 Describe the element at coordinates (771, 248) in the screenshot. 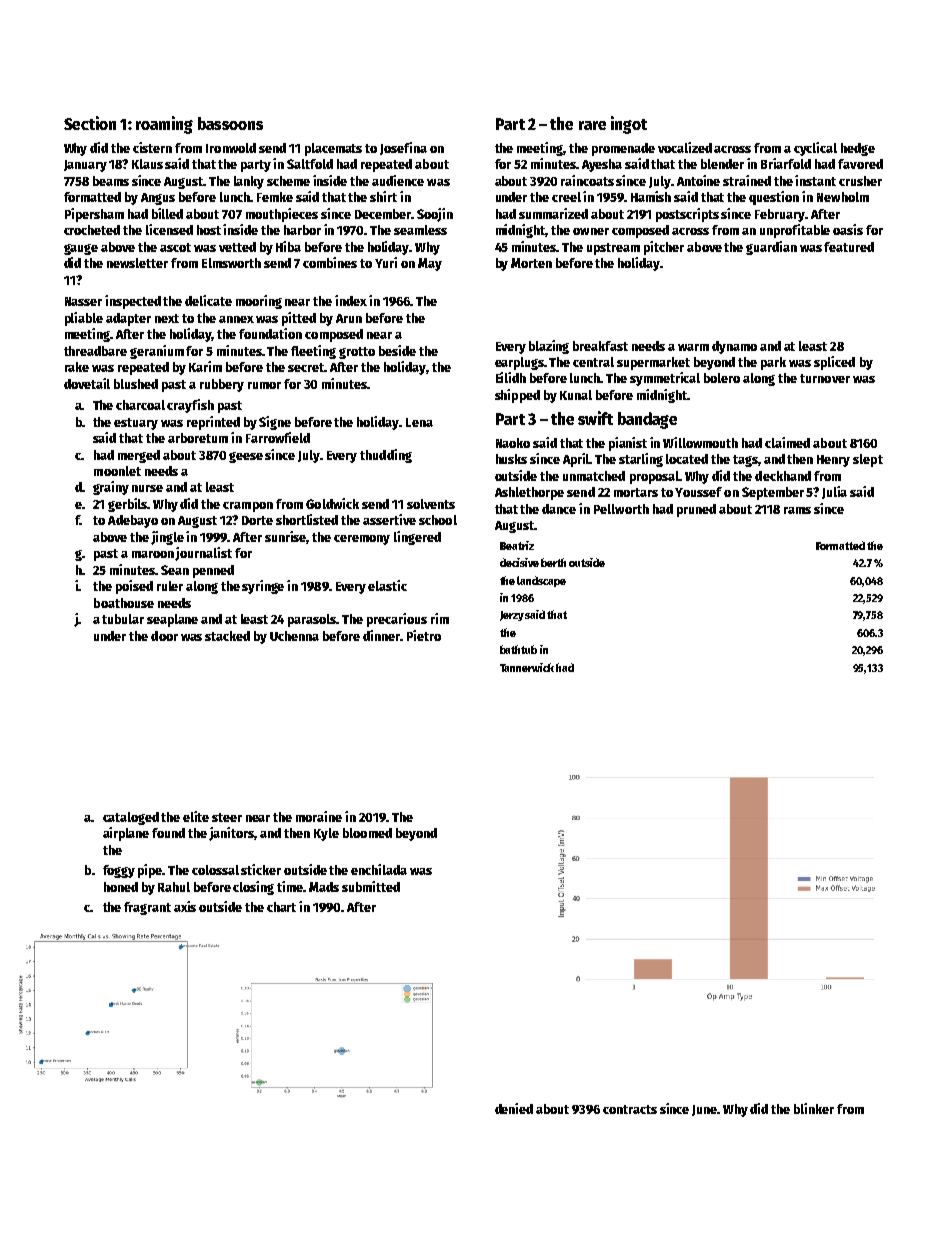

I see `guardian` at that location.
